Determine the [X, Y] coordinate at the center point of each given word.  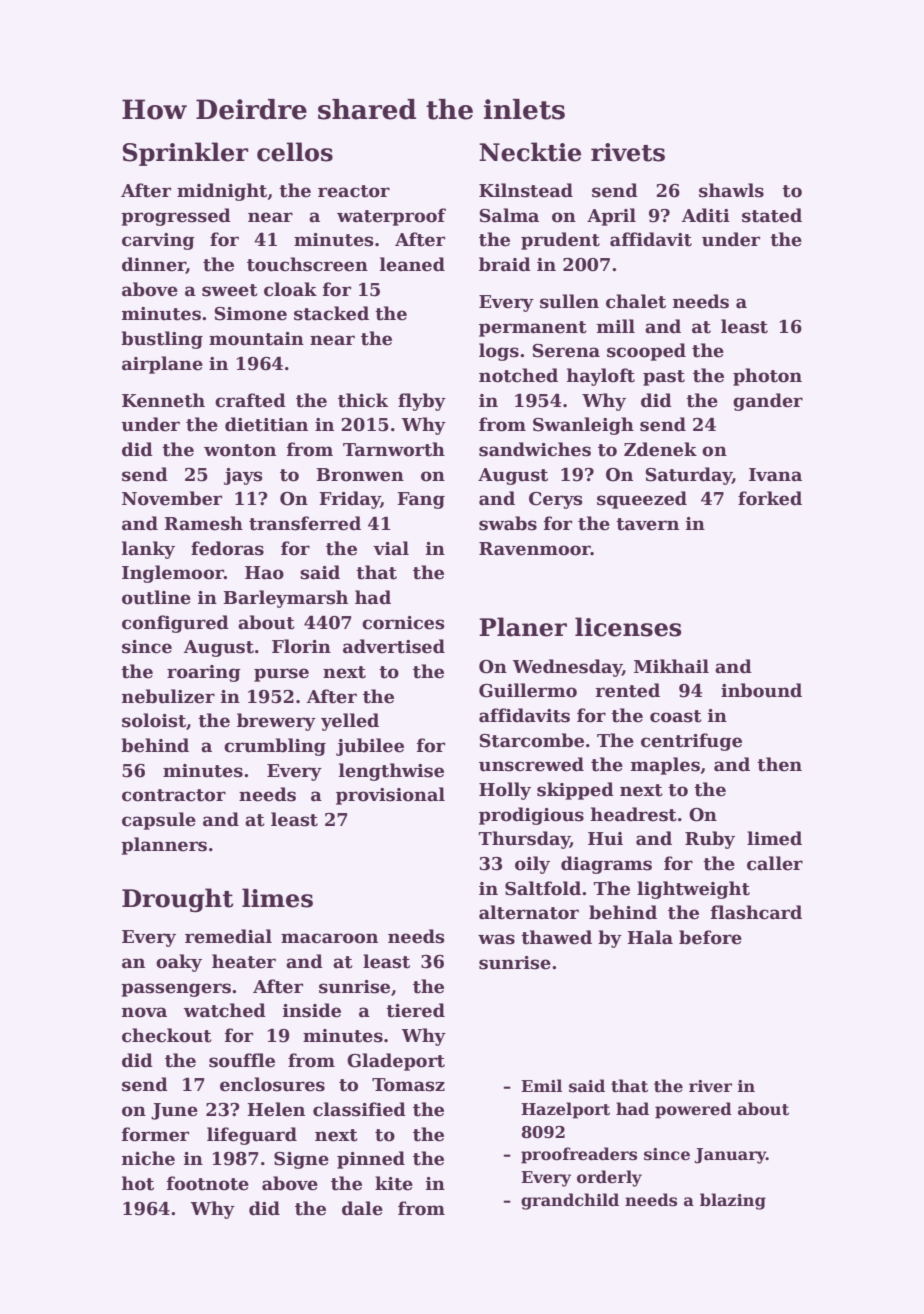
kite [394, 1183]
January [730, 1156]
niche [148, 1158]
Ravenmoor [535, 549]
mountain [256, 339]
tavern [647, 524]
